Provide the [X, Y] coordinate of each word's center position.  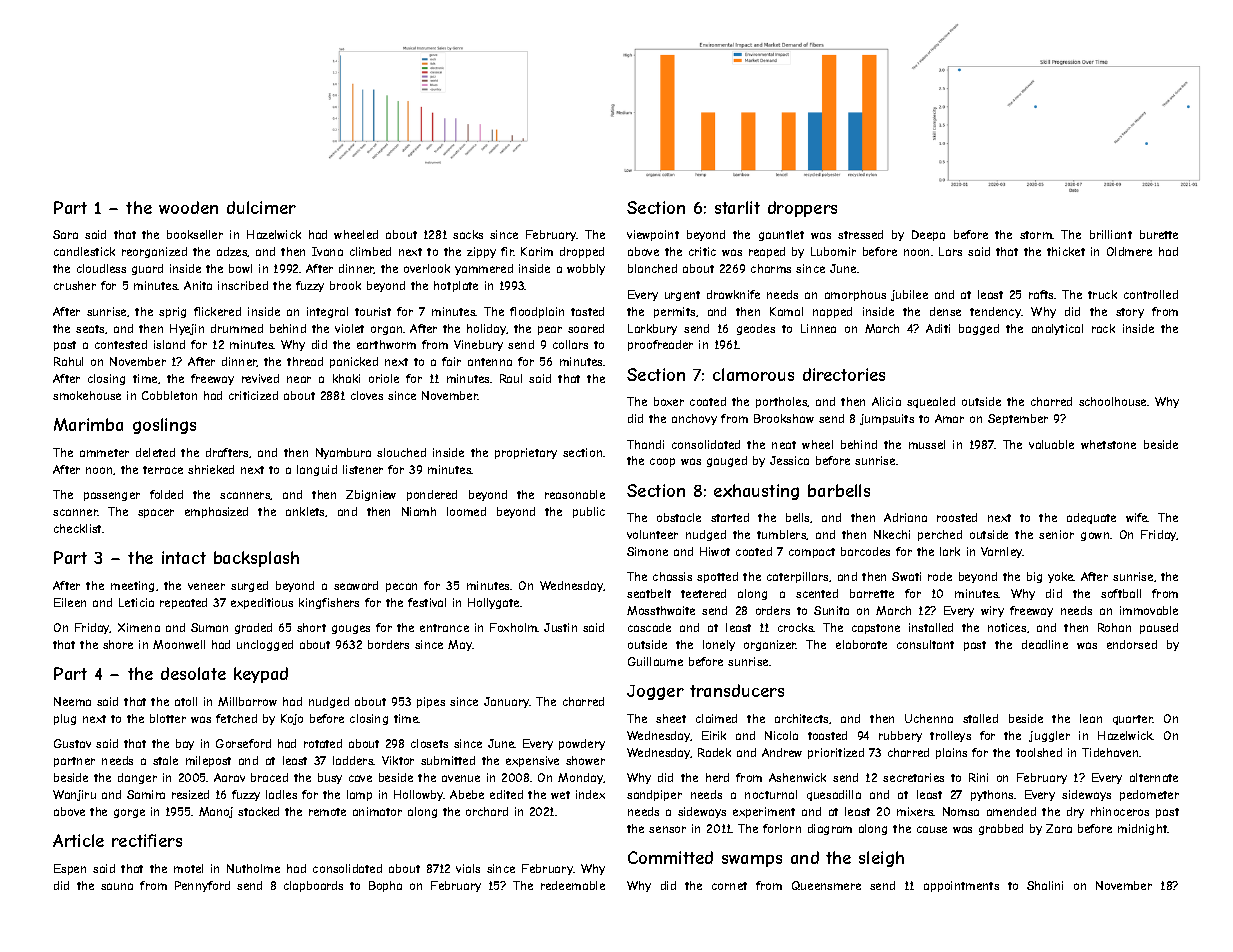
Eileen [70, 602]
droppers [802, 209]
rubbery [900, 736]
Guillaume [655, 661]
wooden [188, 207]
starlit [737, 207]
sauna [117, 886]
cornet [729, 886]
